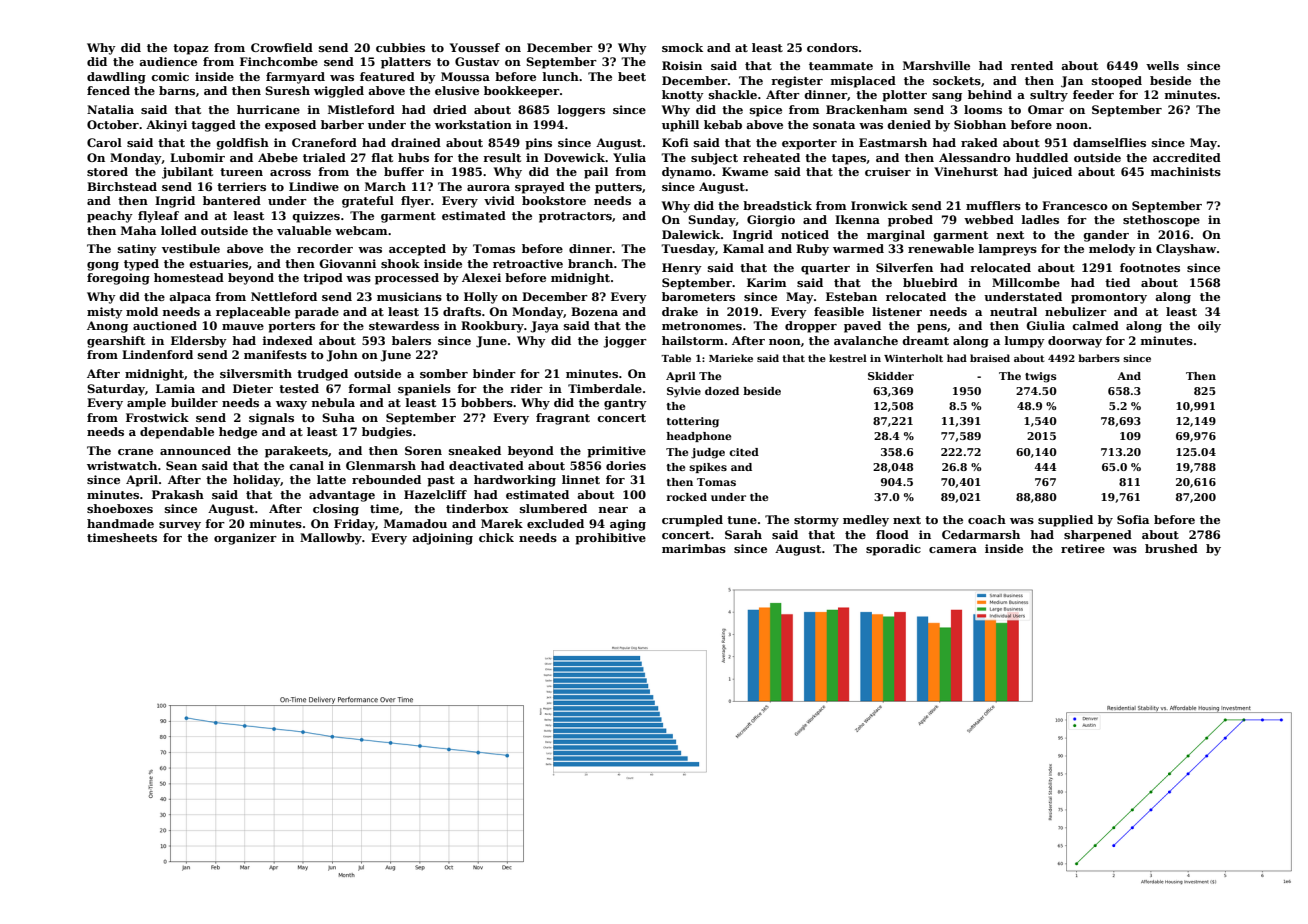  What do you see at coordinates (118, 279) in the page?
I see `foregoing` at bounding box center [118, 279].
